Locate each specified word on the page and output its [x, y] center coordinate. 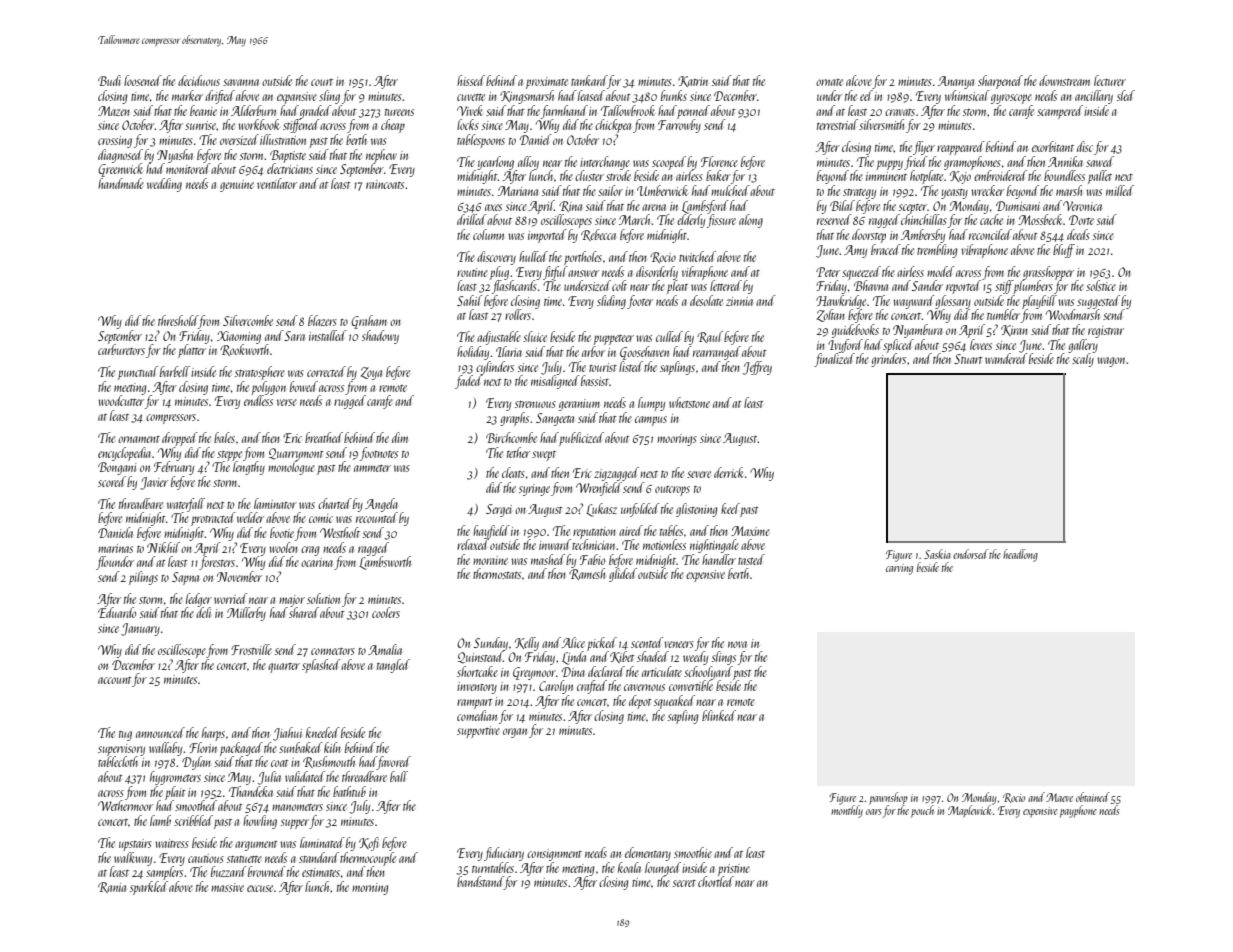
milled [1120, 190]
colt [619, 285]
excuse [260, 888]
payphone [1078, 811]
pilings [143, 578]
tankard [589, 80]
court [322, 82]
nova [737, 644]
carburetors [121, 349]
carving [899, 569]
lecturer [1110, 80]
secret [684, 883]
